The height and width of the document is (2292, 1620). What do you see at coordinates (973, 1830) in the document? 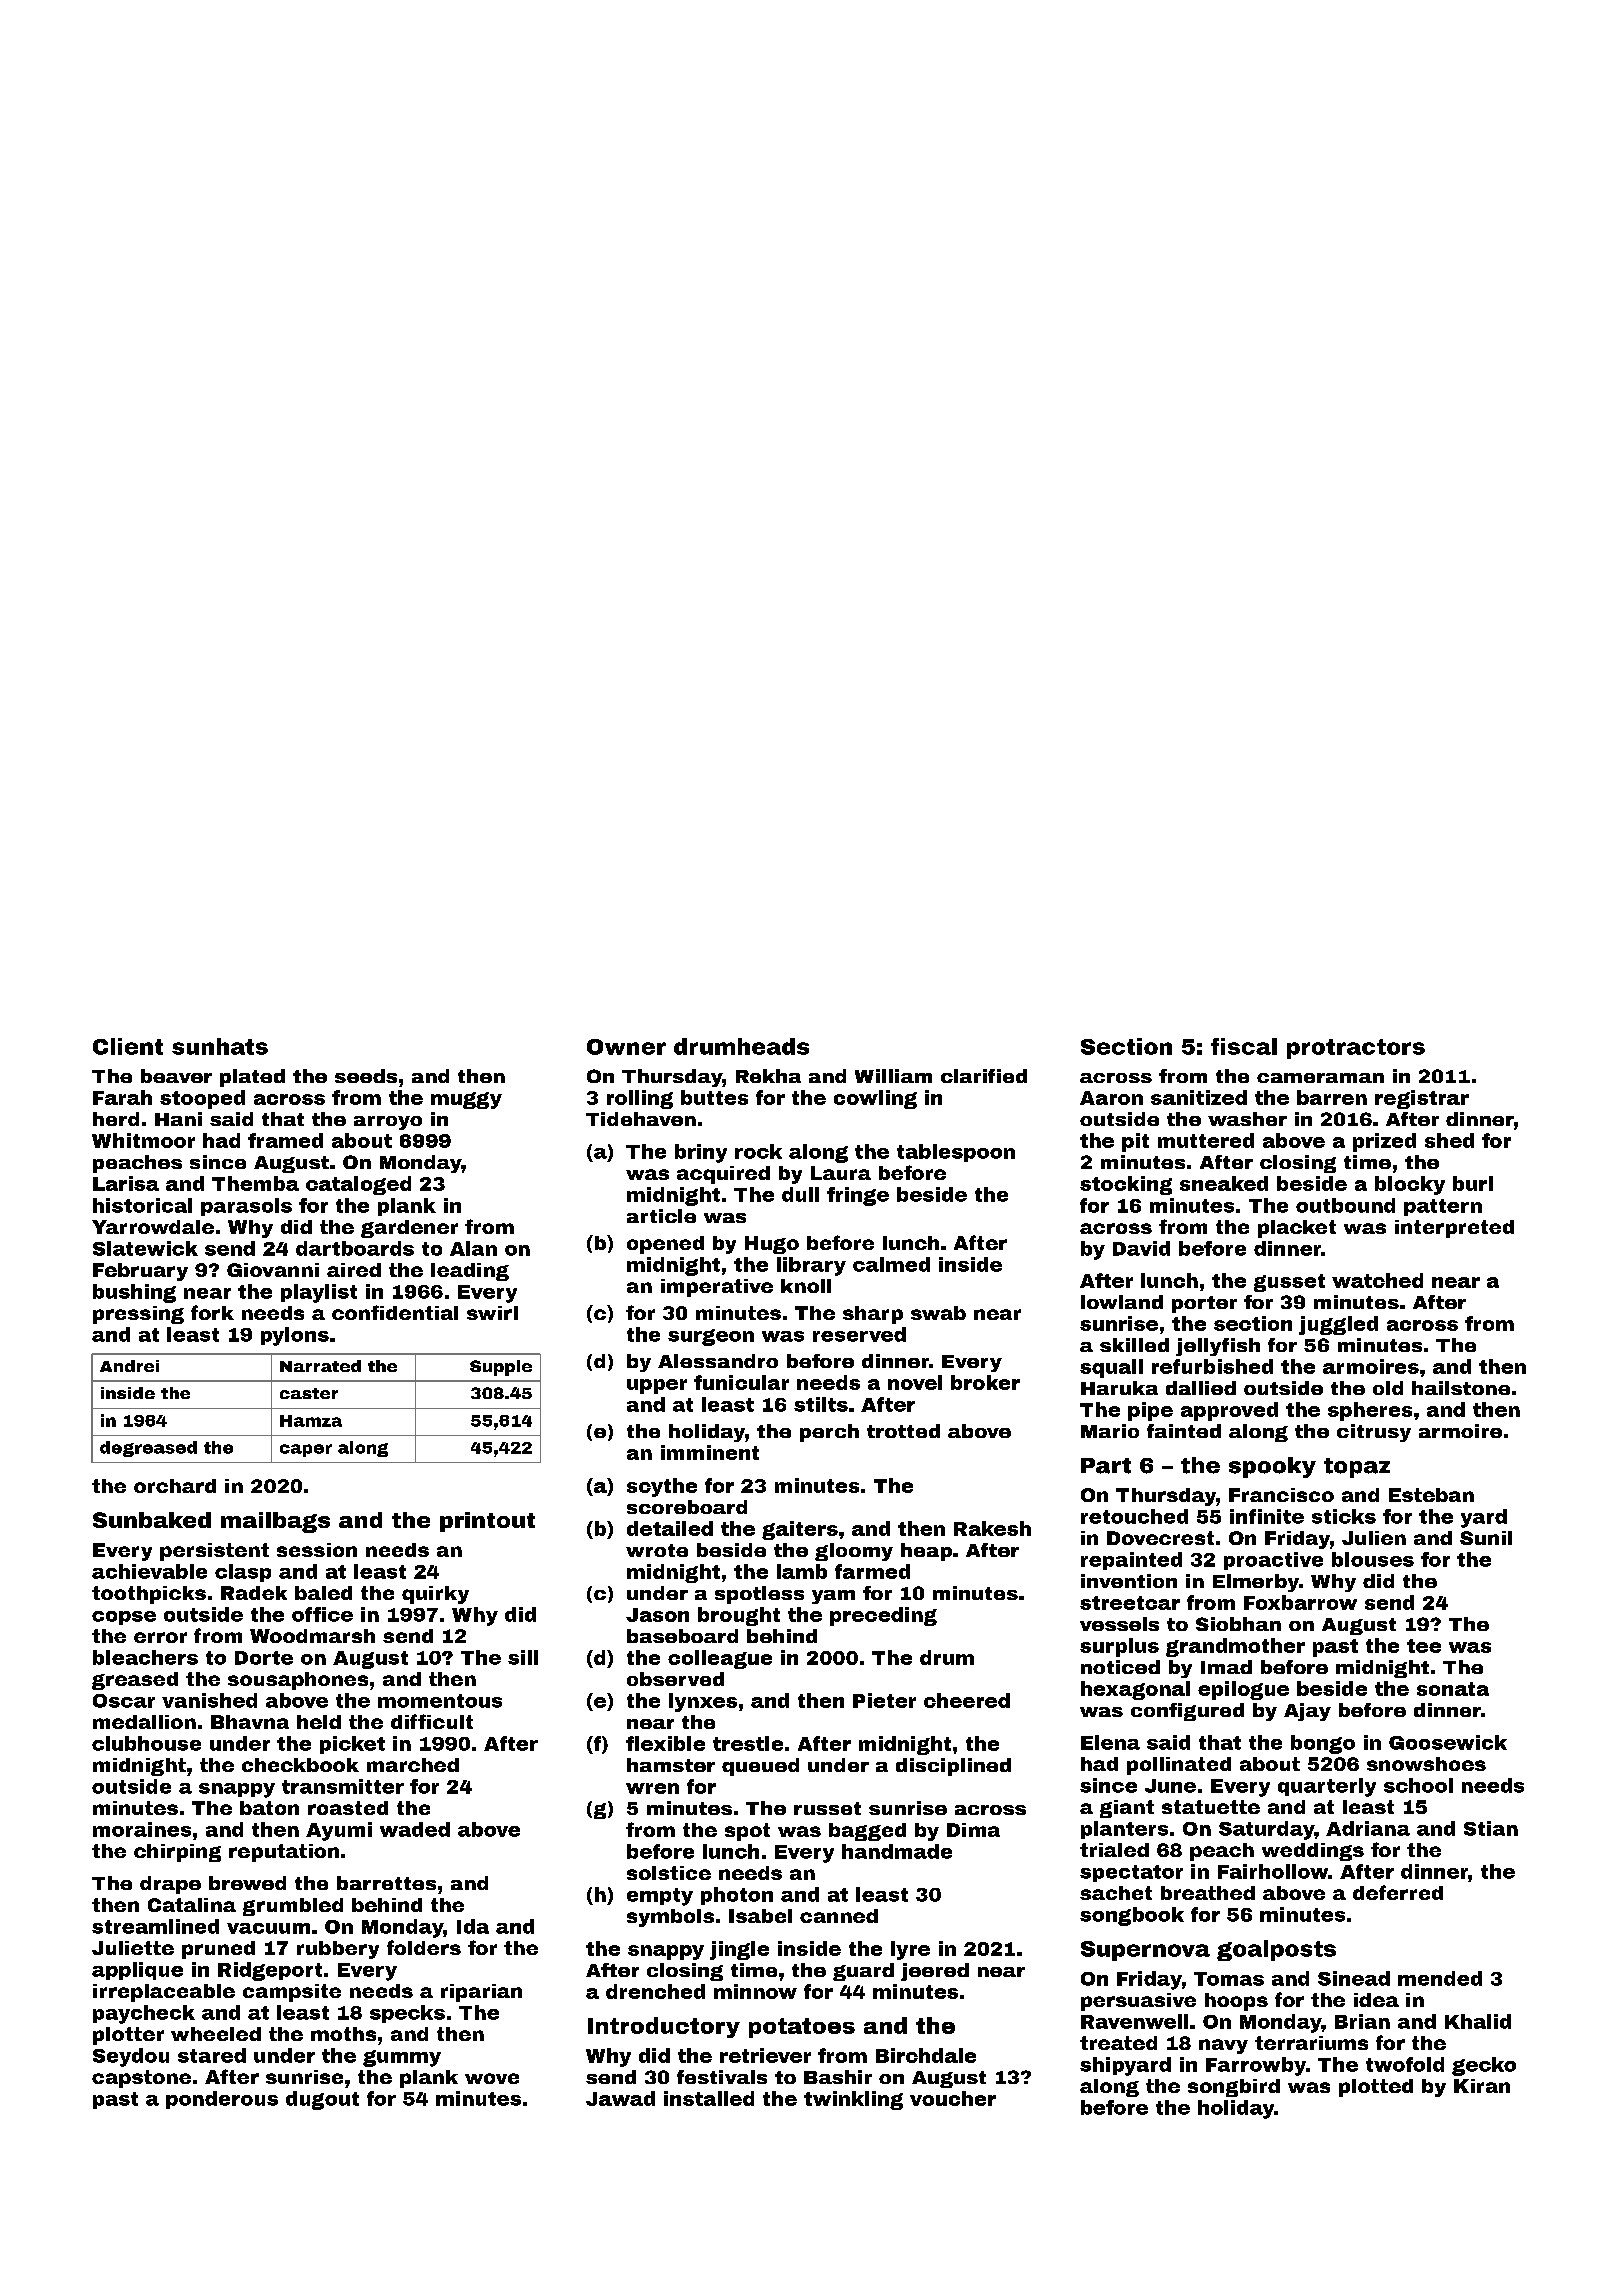
I see `Dima` at bounding box center [973, 1830].
